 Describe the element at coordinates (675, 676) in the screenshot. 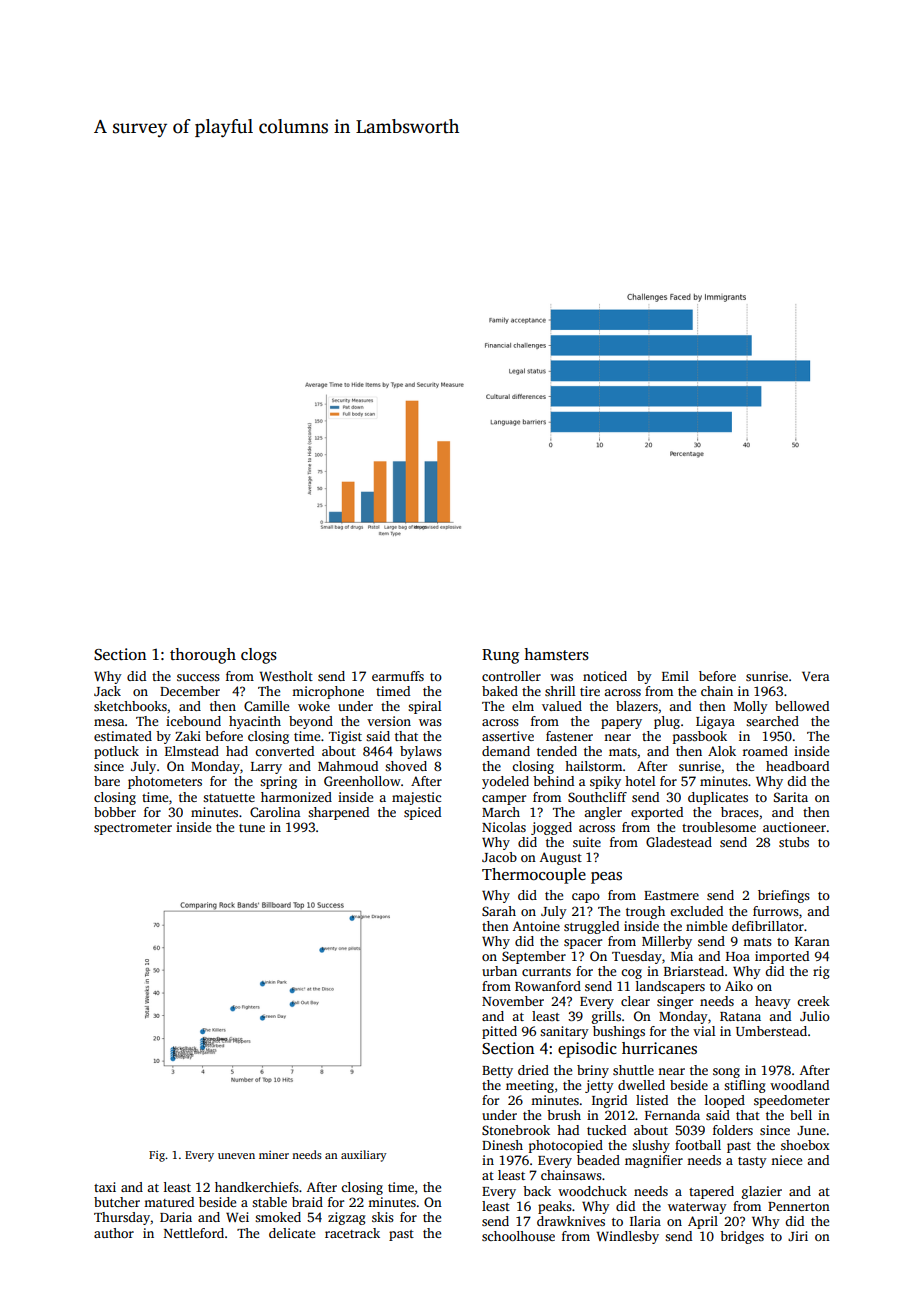

I see `Emil` at that location.
